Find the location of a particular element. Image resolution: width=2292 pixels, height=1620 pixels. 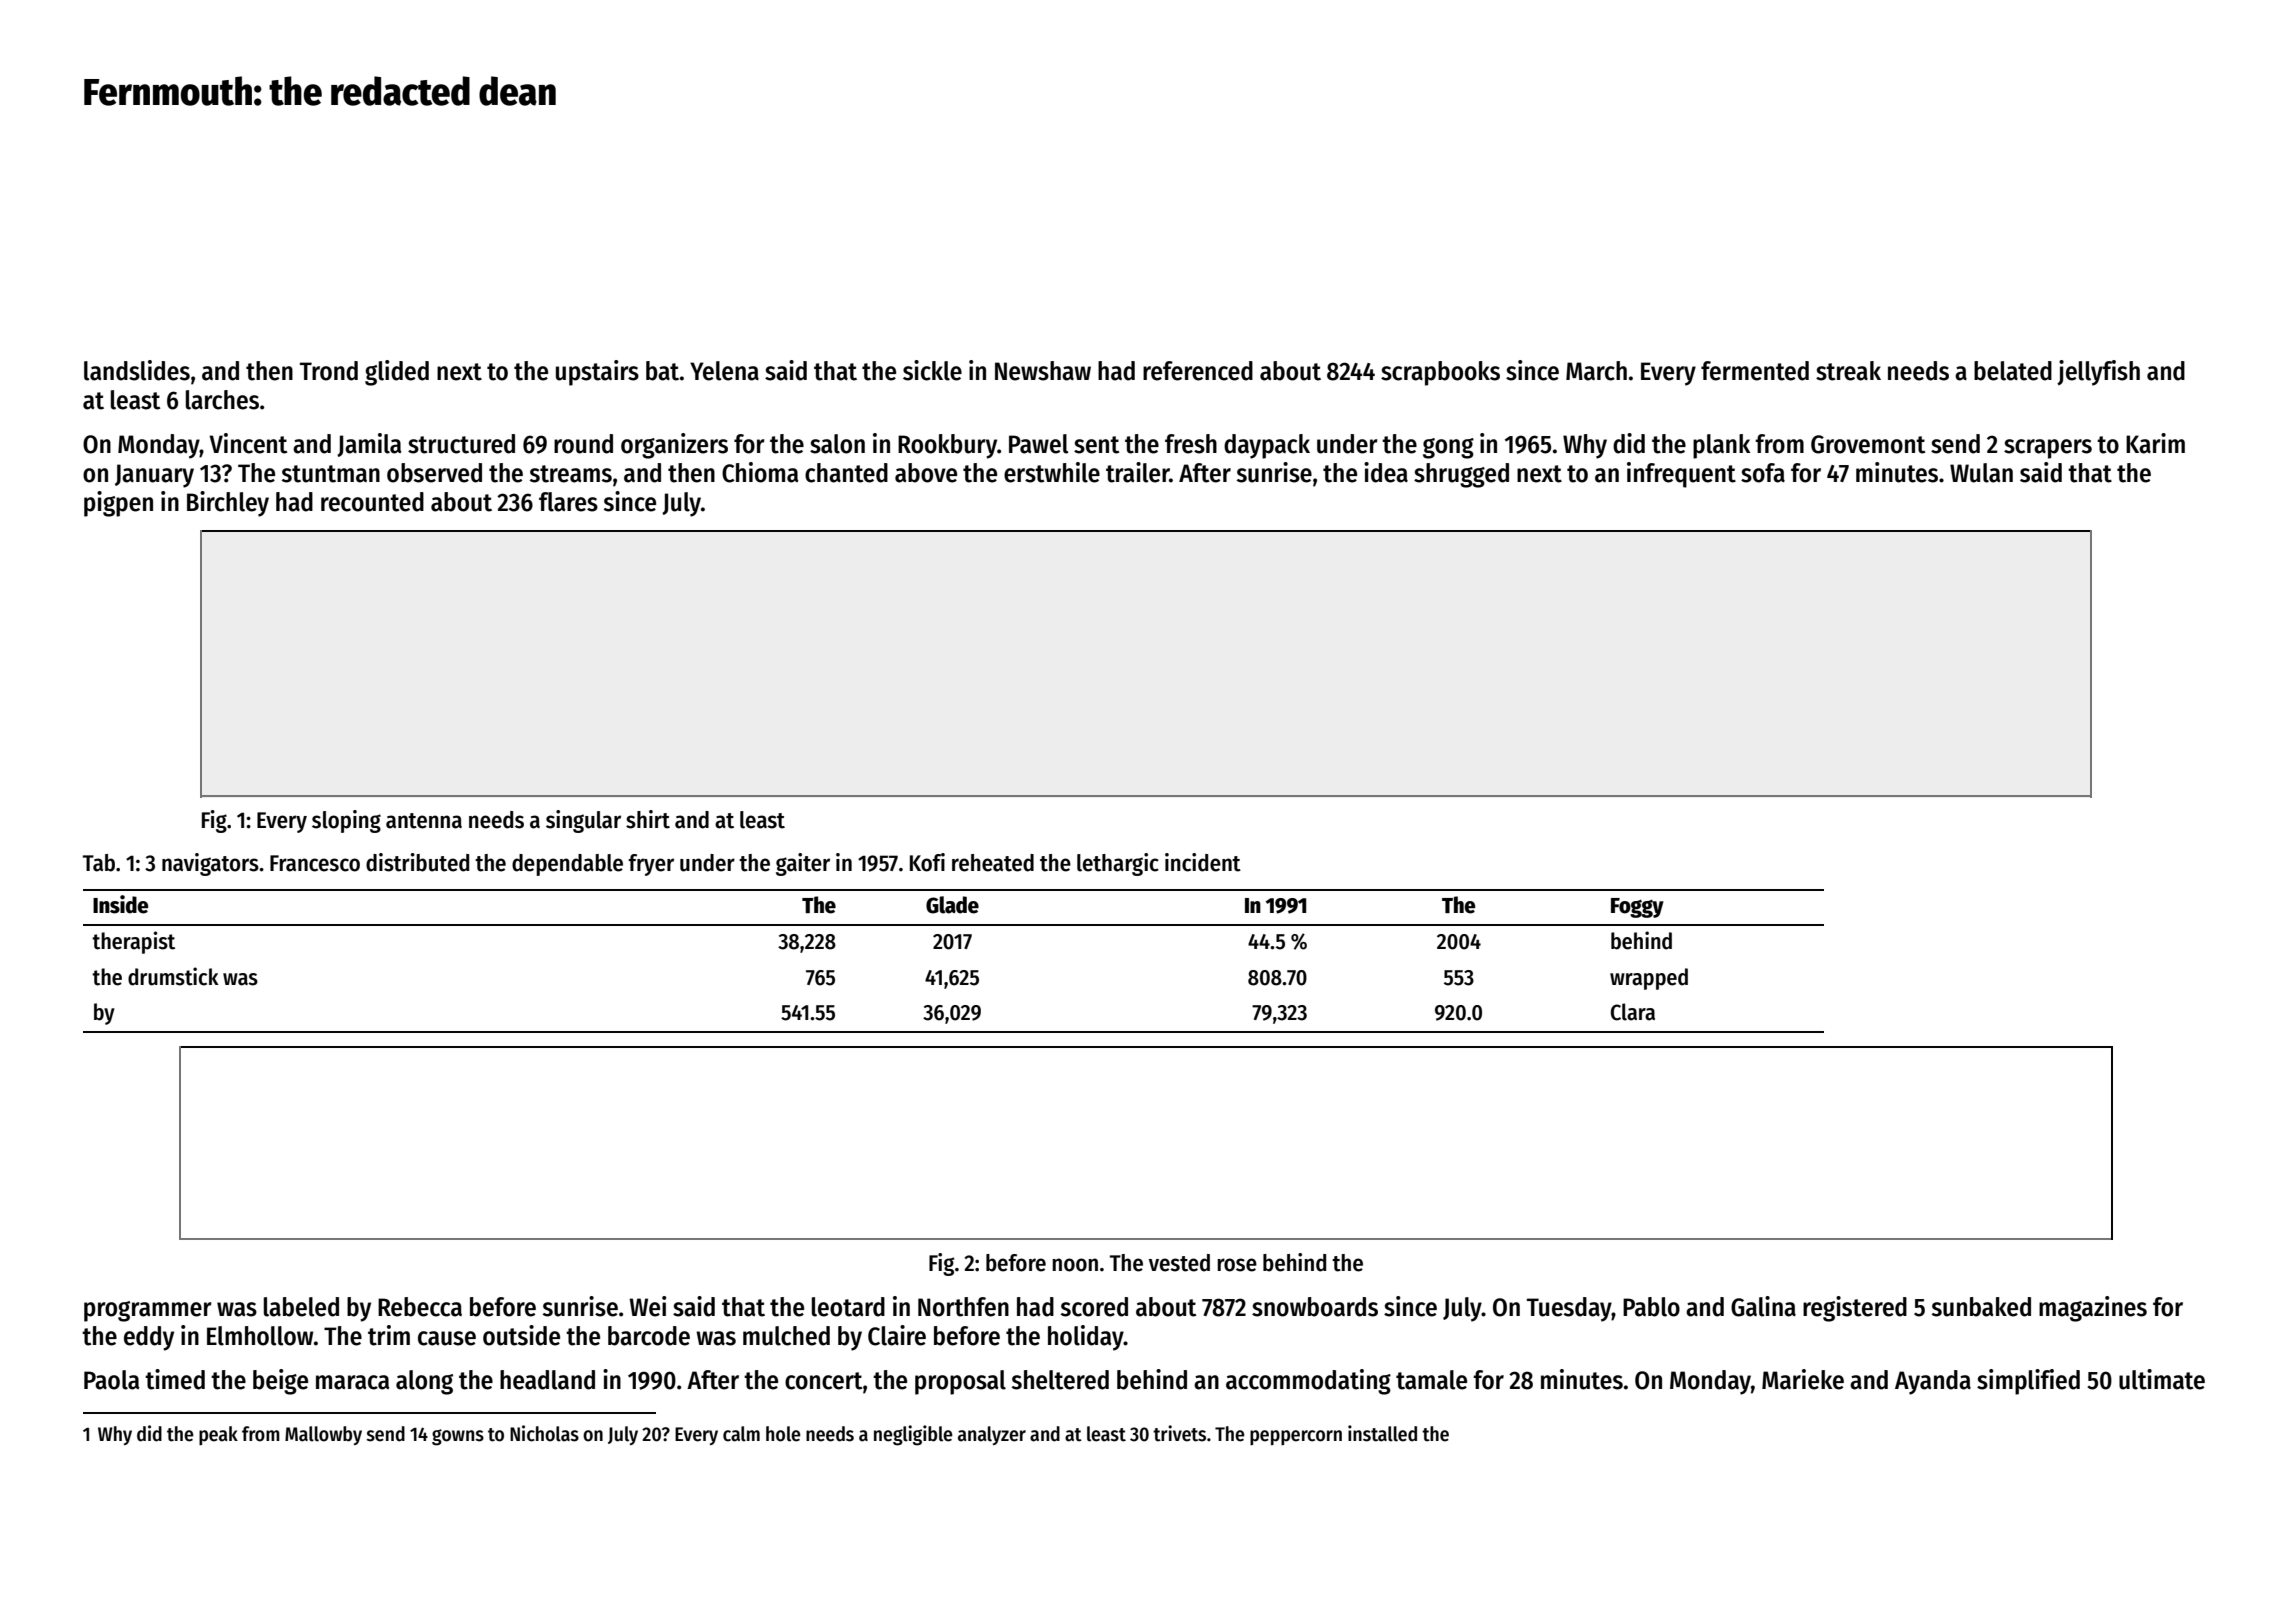

vested is located at coordinates (1179, 1263).
